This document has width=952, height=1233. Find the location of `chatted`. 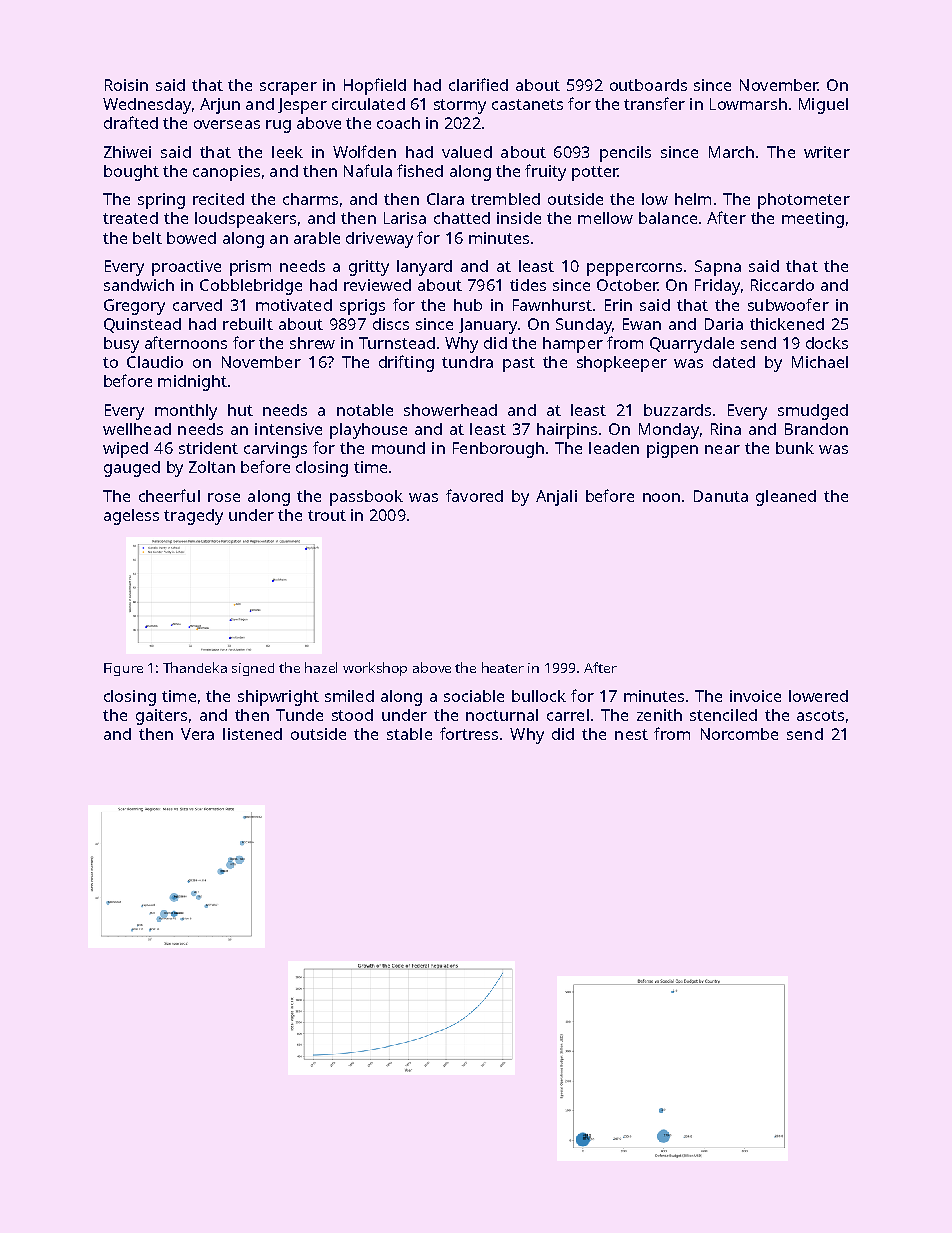

chatted is located at coordinates (462, 218).
